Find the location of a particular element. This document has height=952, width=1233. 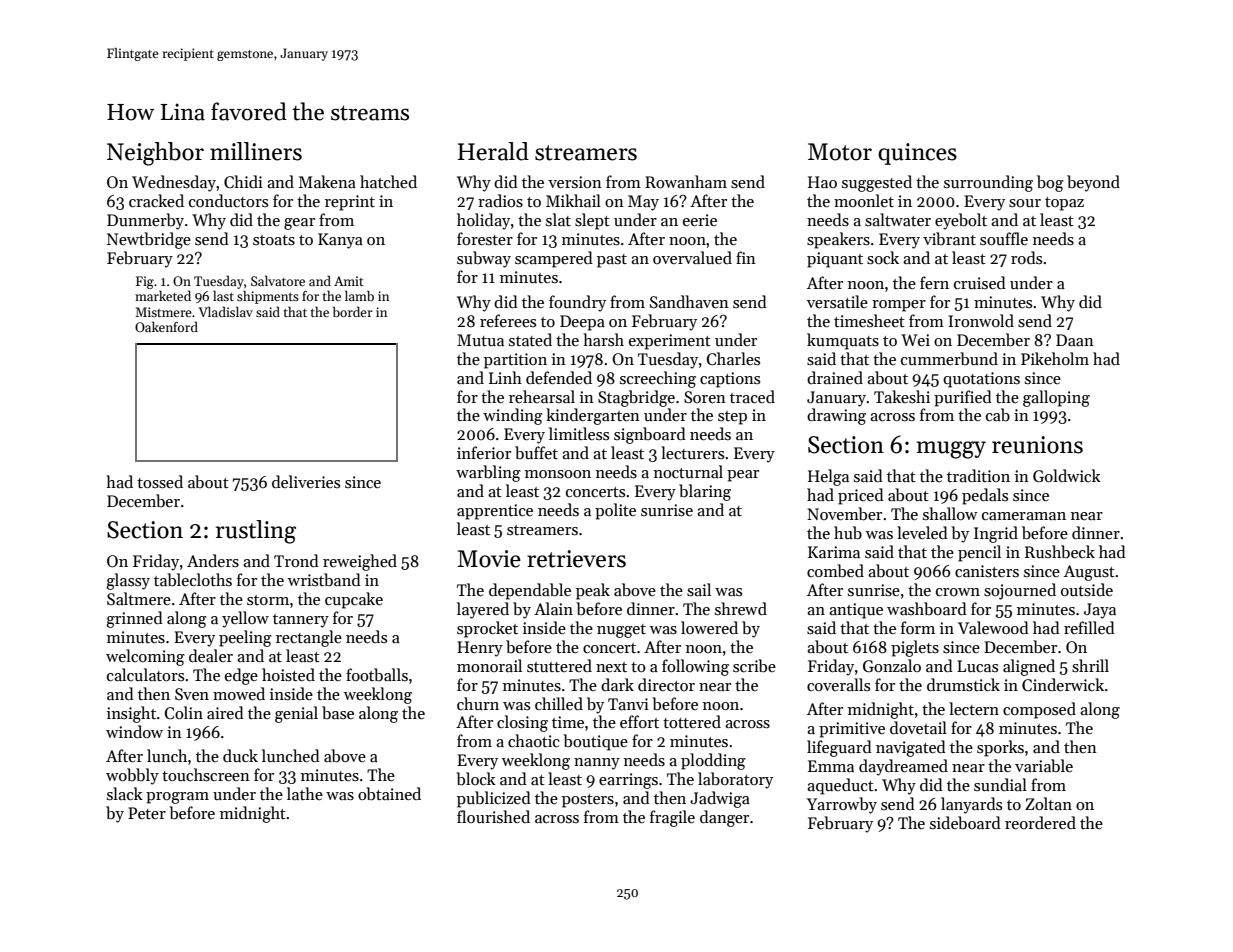

Oakenford is located at coordinates (166, 326).
